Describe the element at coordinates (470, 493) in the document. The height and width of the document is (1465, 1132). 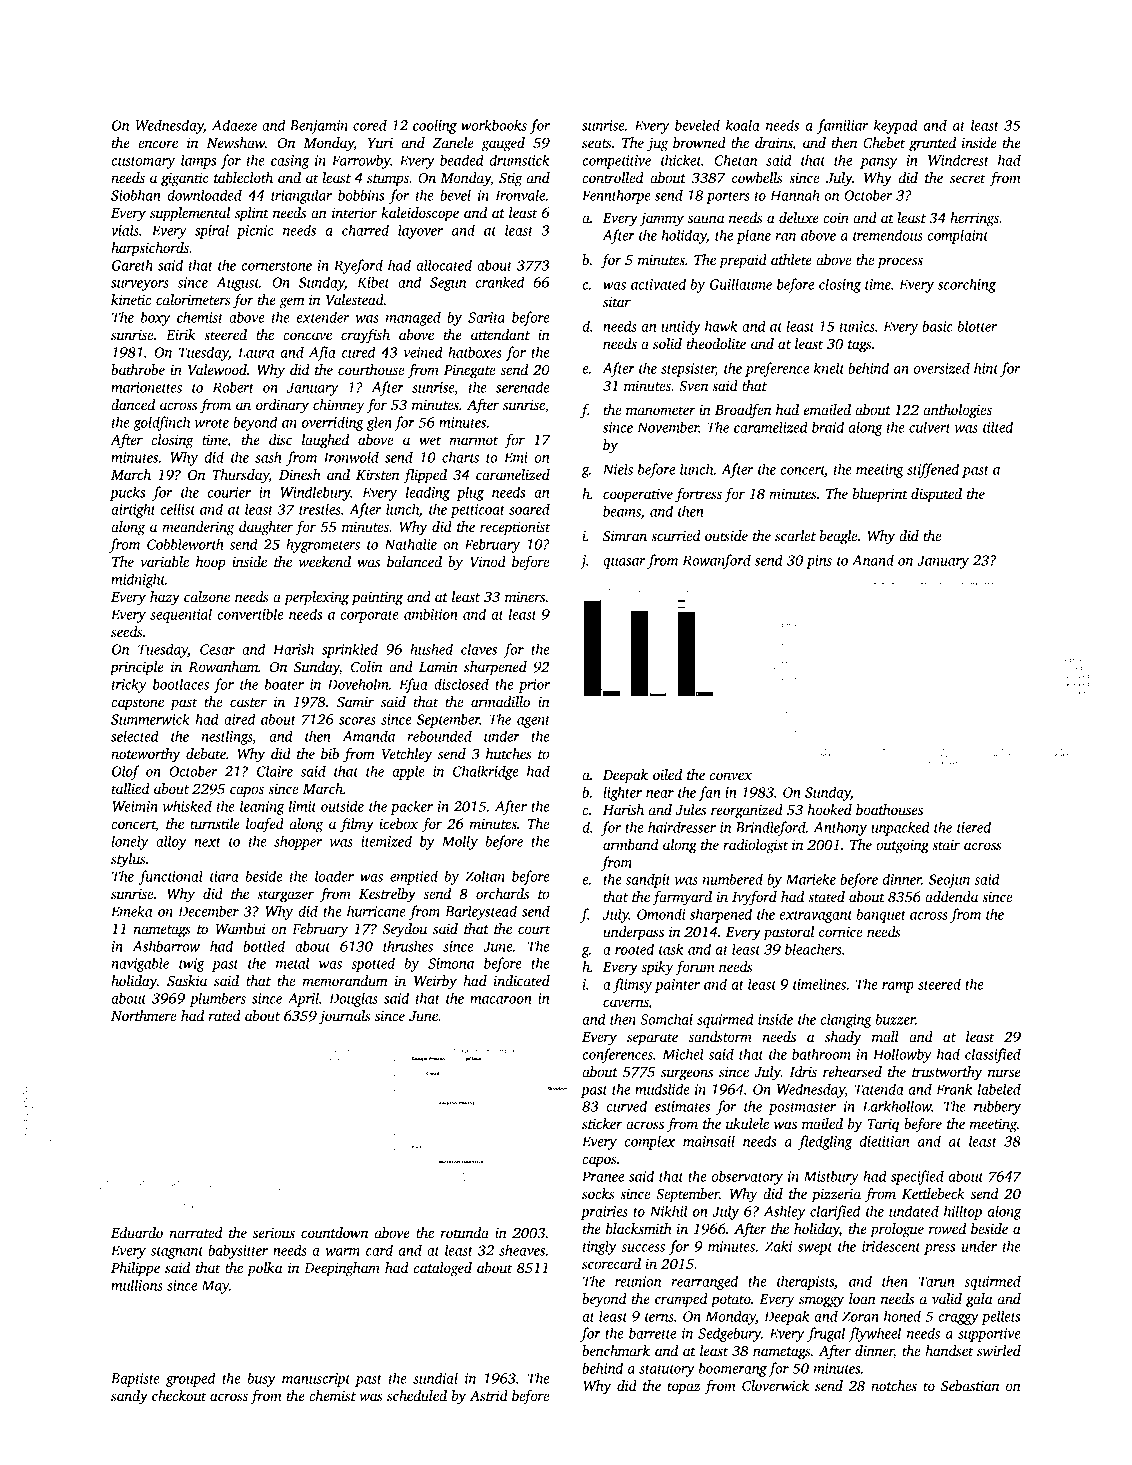
I see `plug` at that location.
